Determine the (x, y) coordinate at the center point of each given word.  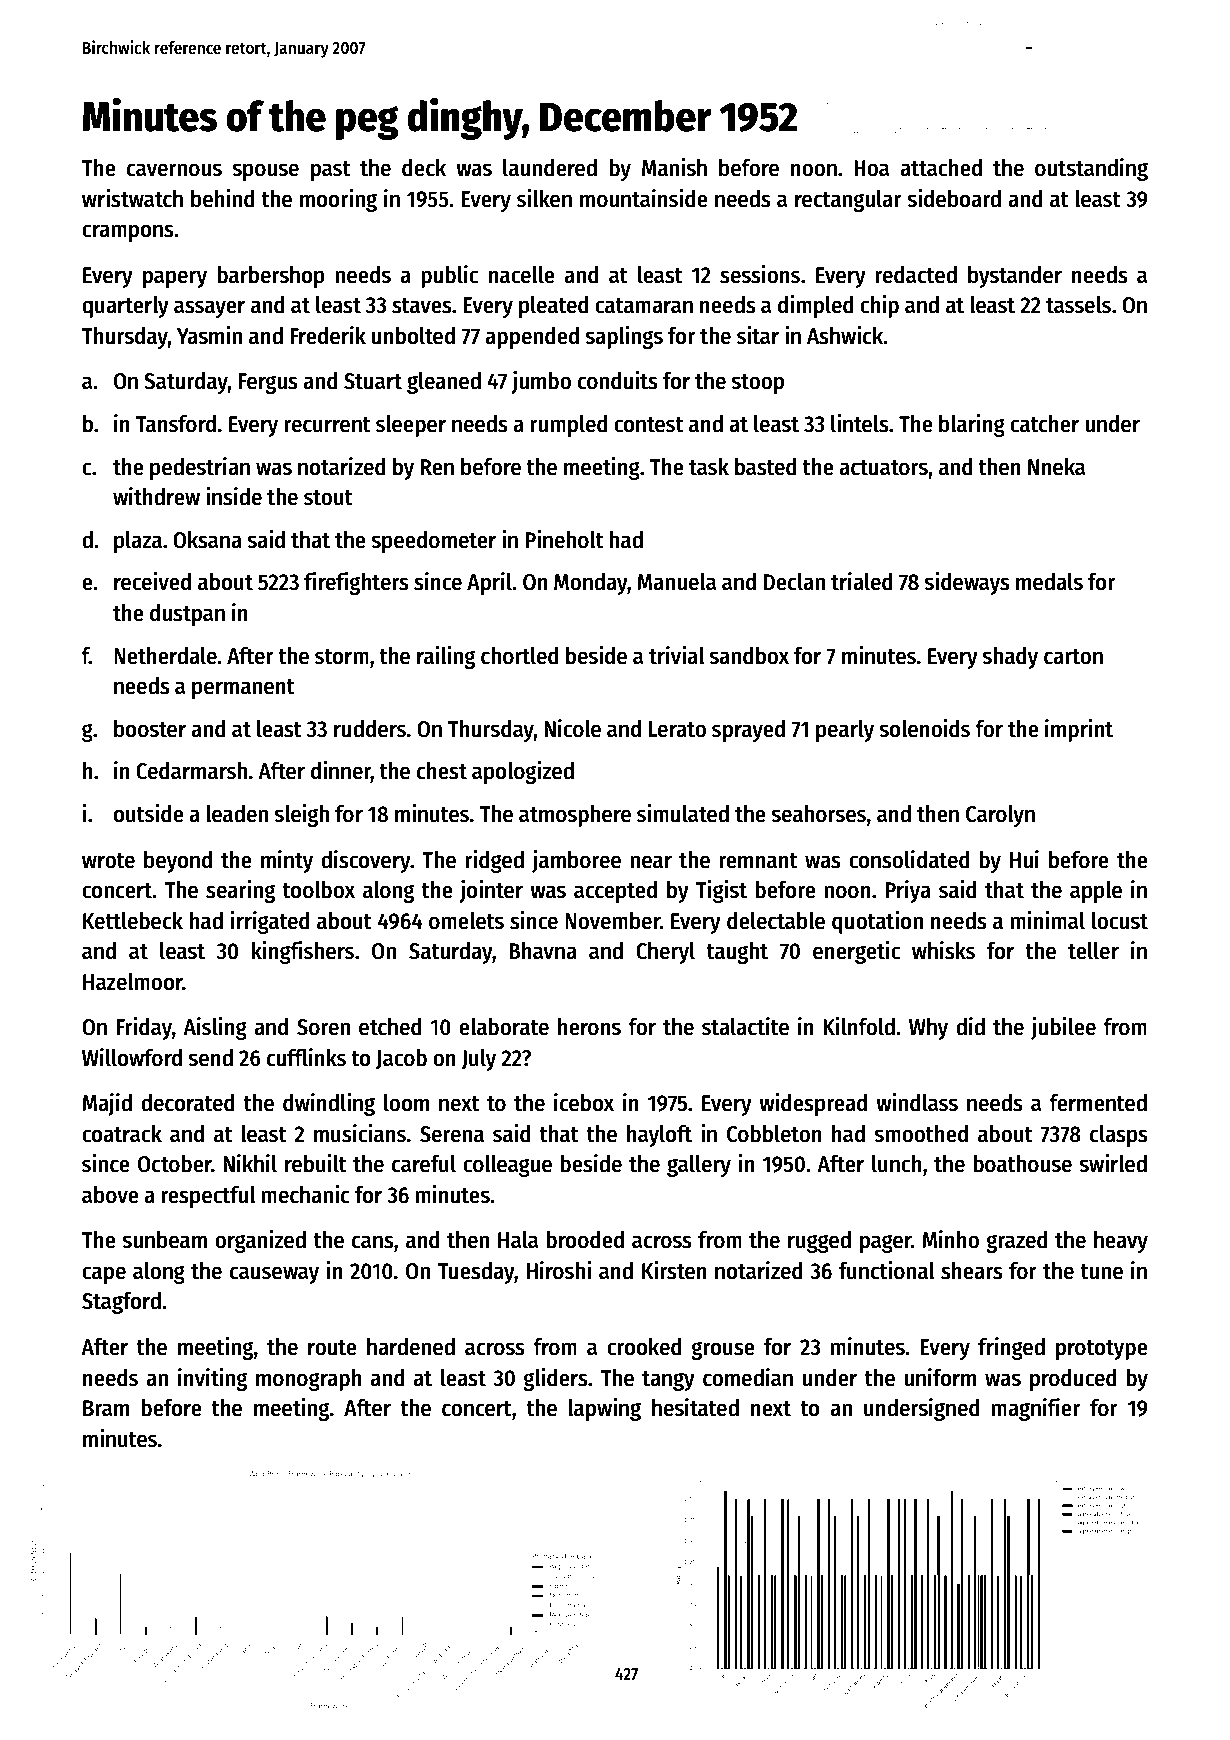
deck (424, 168)
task (709, 467)
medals (1049, 582)
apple (1096, 892)
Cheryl (665, 953)
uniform (940, 1377)
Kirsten (674, 1270)
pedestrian (200, 468)
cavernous (174, 170)
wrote (108, 861)
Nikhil (250, 1163)
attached (941, 168)
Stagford (121, 1303)
